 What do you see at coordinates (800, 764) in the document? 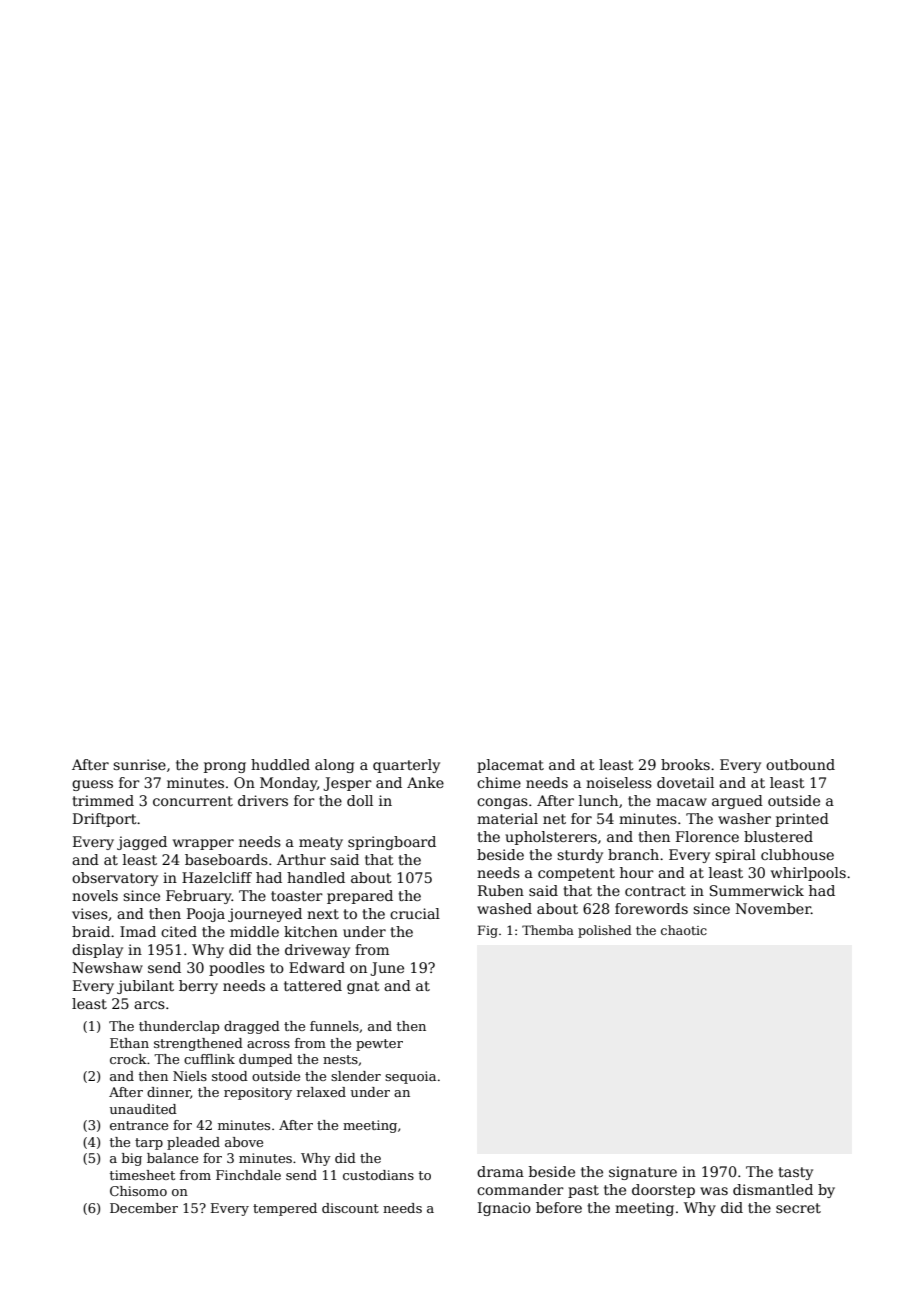
I see `outbound` at bounding box center [800, 764].
